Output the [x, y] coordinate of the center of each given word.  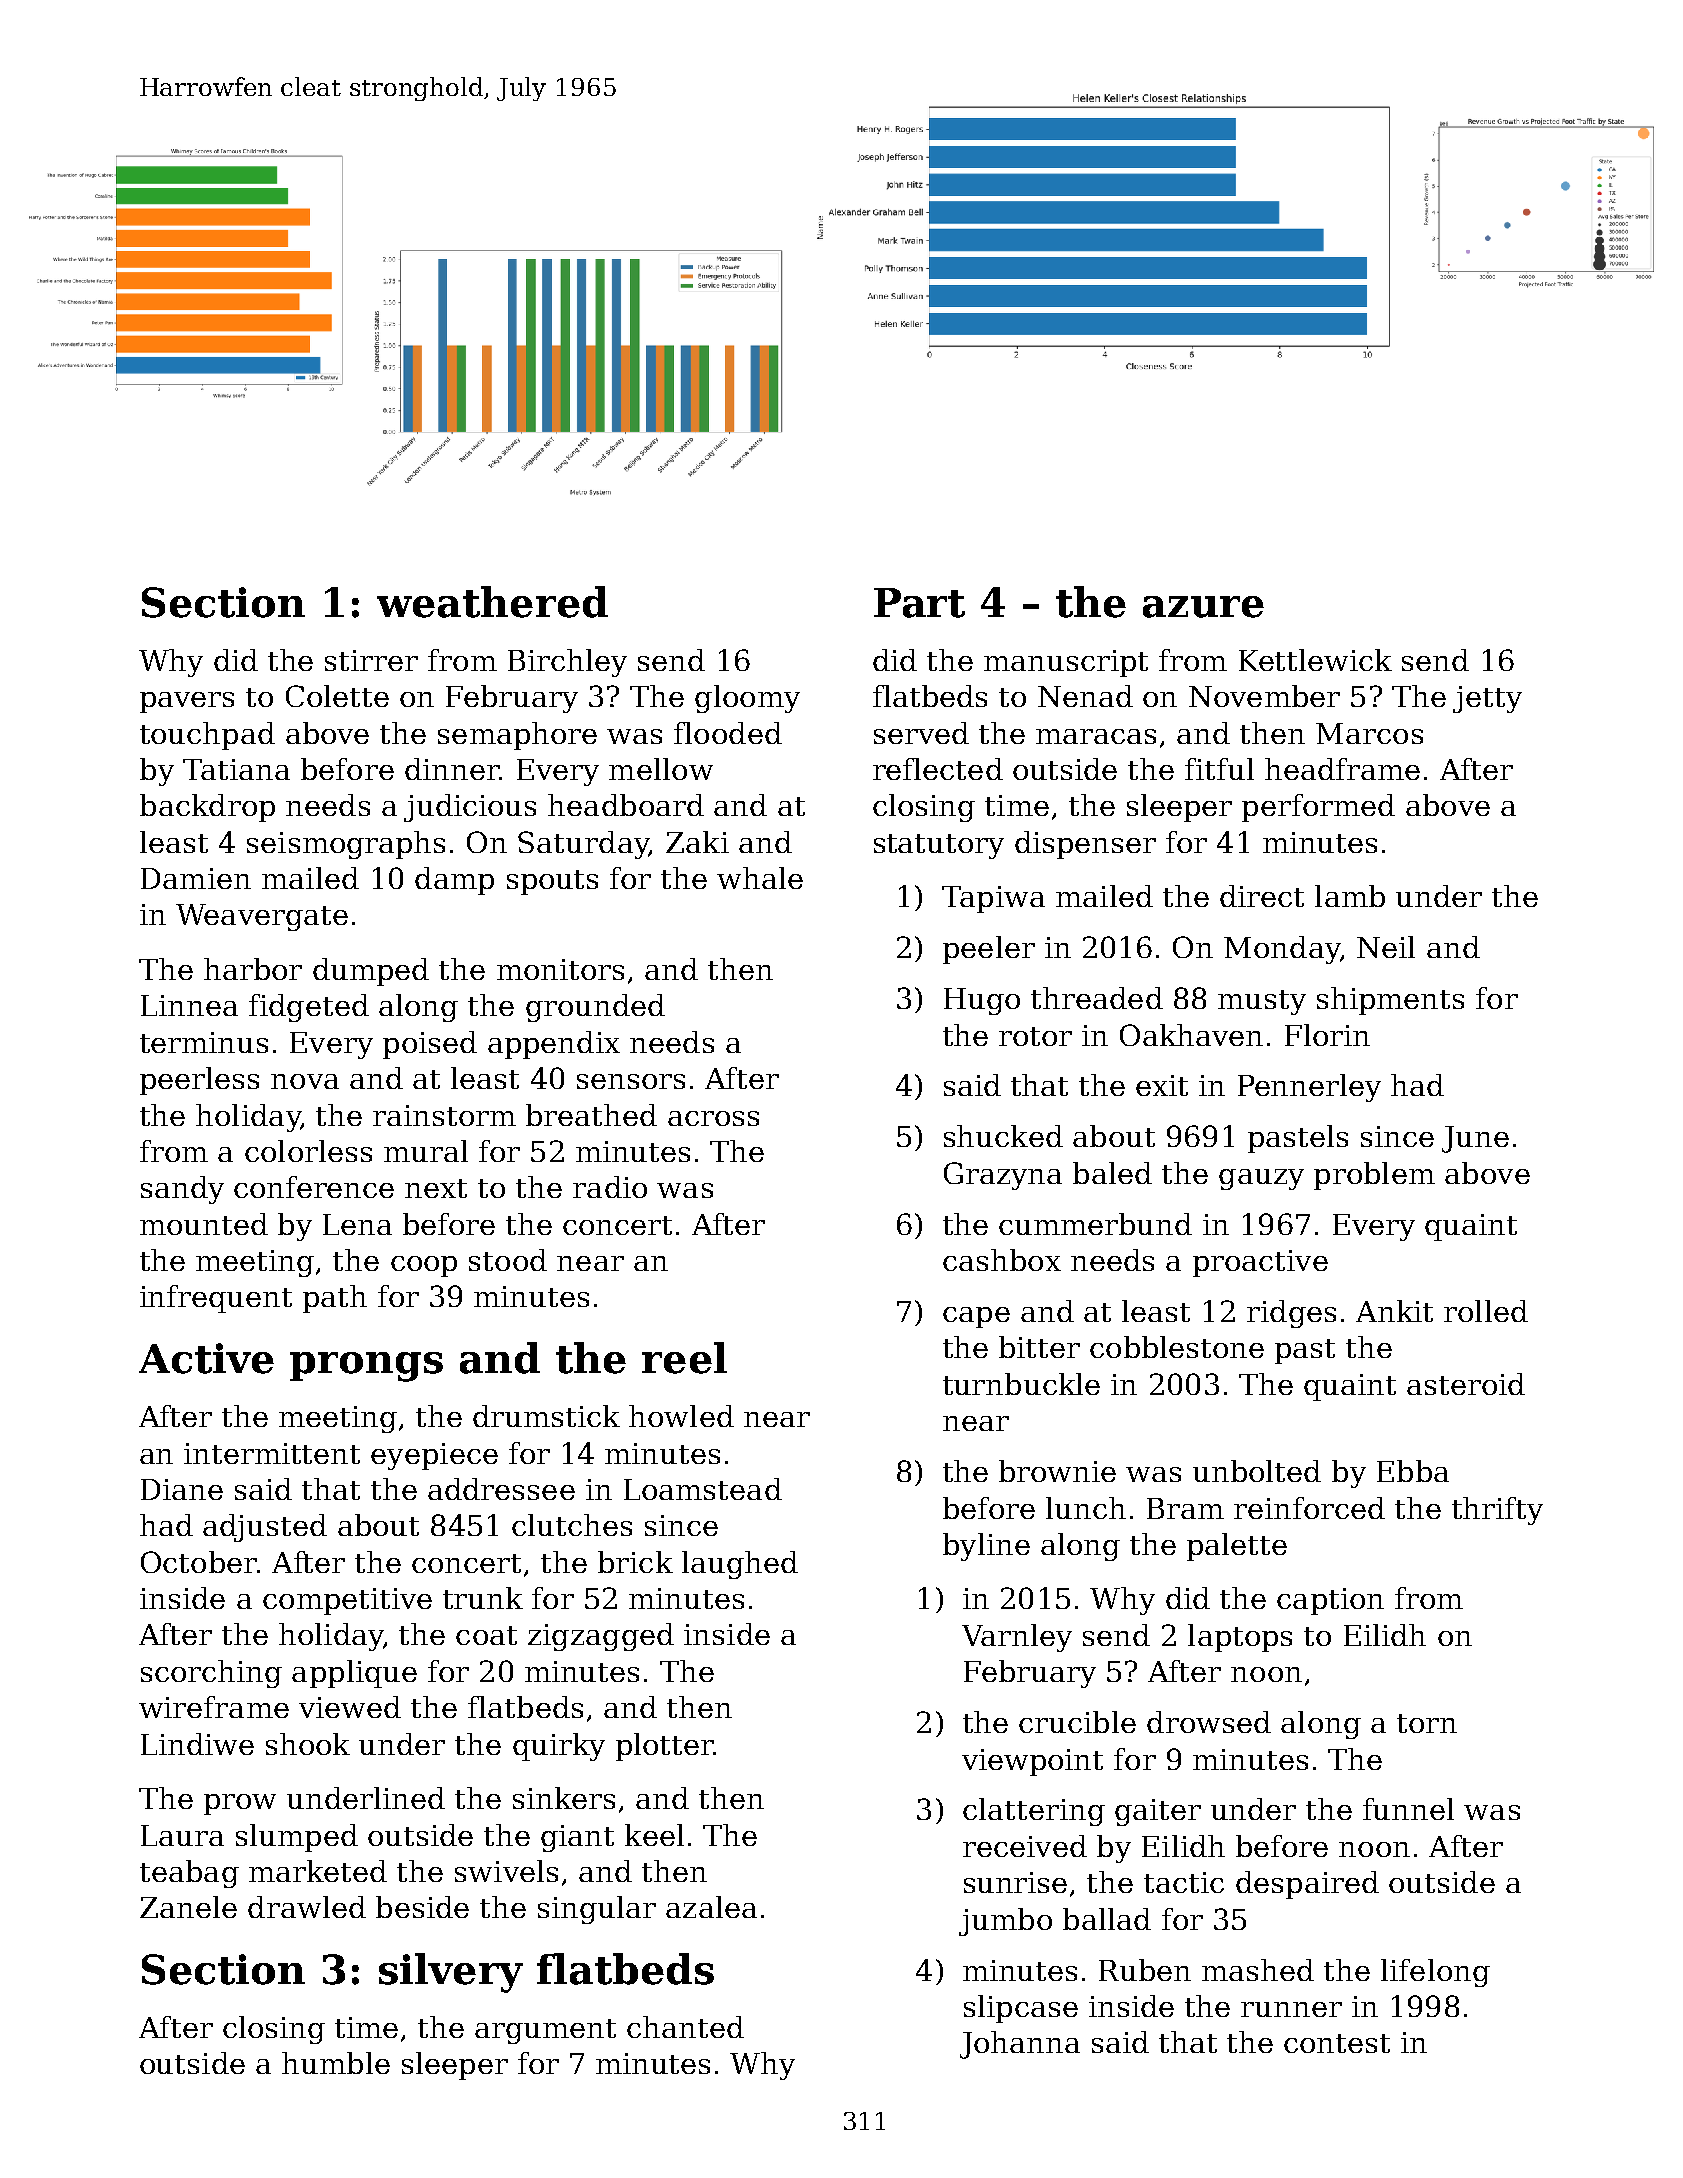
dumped [371, 972]
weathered [492, 602]
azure [1203, 607]
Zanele [188, 1907]
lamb [1350, 896]
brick [635, 1562]
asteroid [1466, 1384]
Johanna [1020, 2045]
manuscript [1066, 663]
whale [760, 878]
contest [1337, 2043]
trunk [483, 1598]
